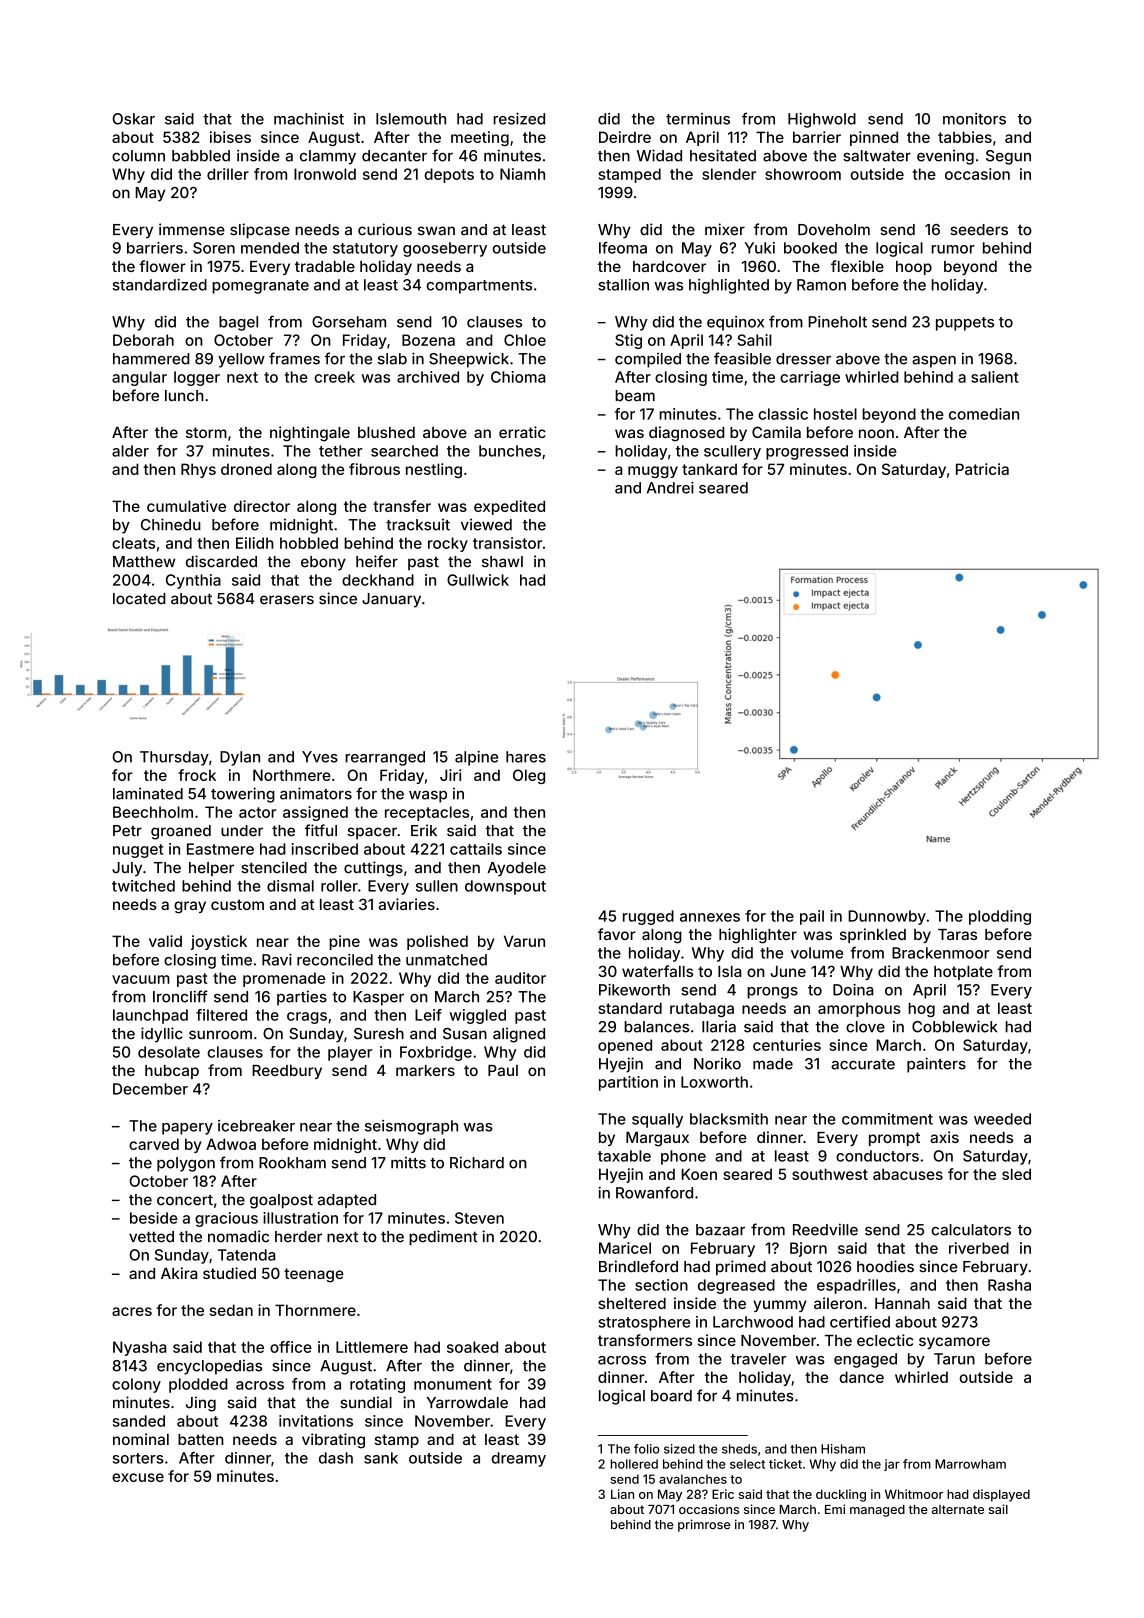 The image size is (1144, 1618). What do you see at coordinates (622, 1494) in the image?
I see `Lian` at bounding box center [622, 1494].
